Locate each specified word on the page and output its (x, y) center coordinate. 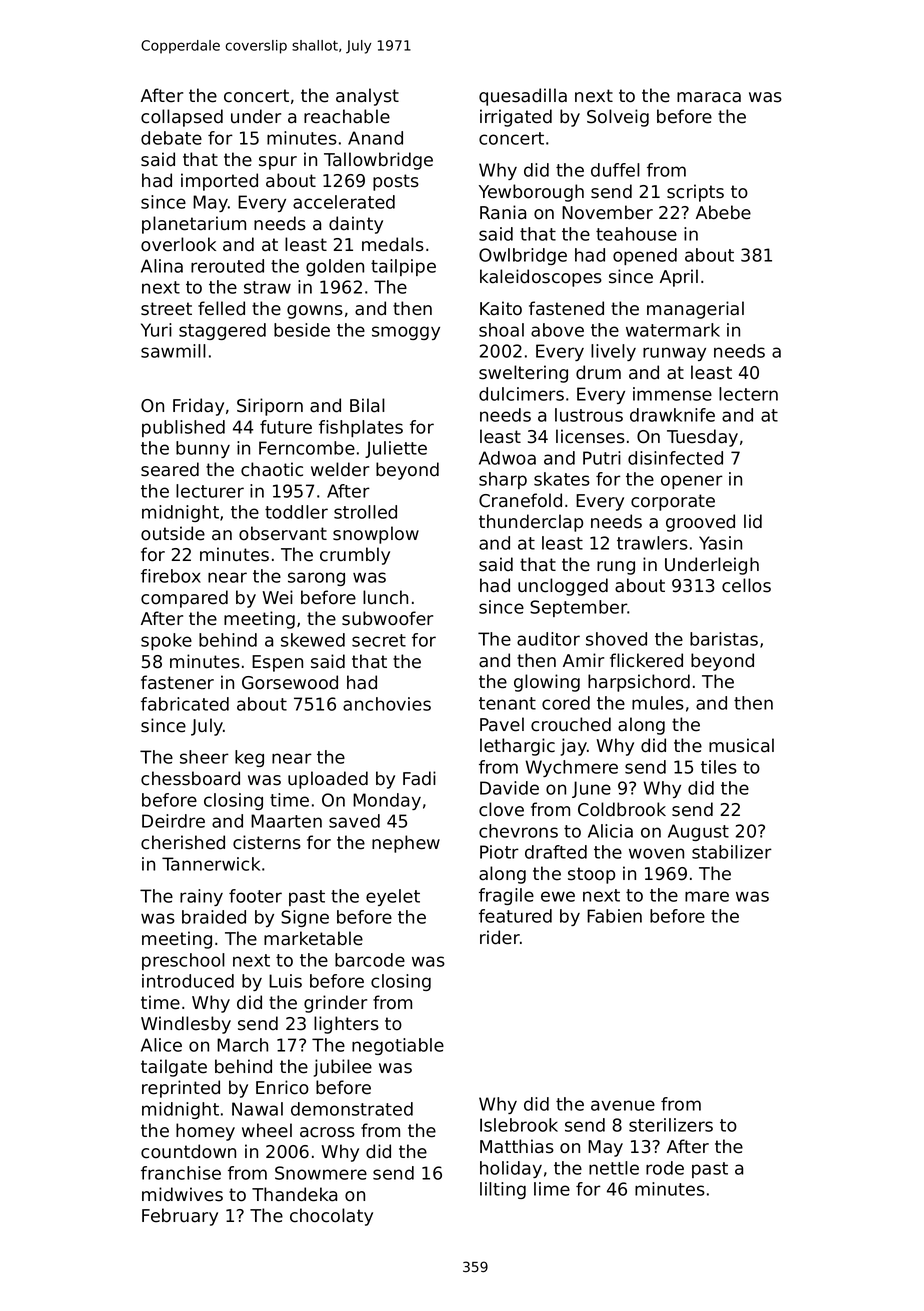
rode (665, 1168)
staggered (222, 331)
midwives (182, 1194)
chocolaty (331, 1217)
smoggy (406, 333)
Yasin (720, 543)
